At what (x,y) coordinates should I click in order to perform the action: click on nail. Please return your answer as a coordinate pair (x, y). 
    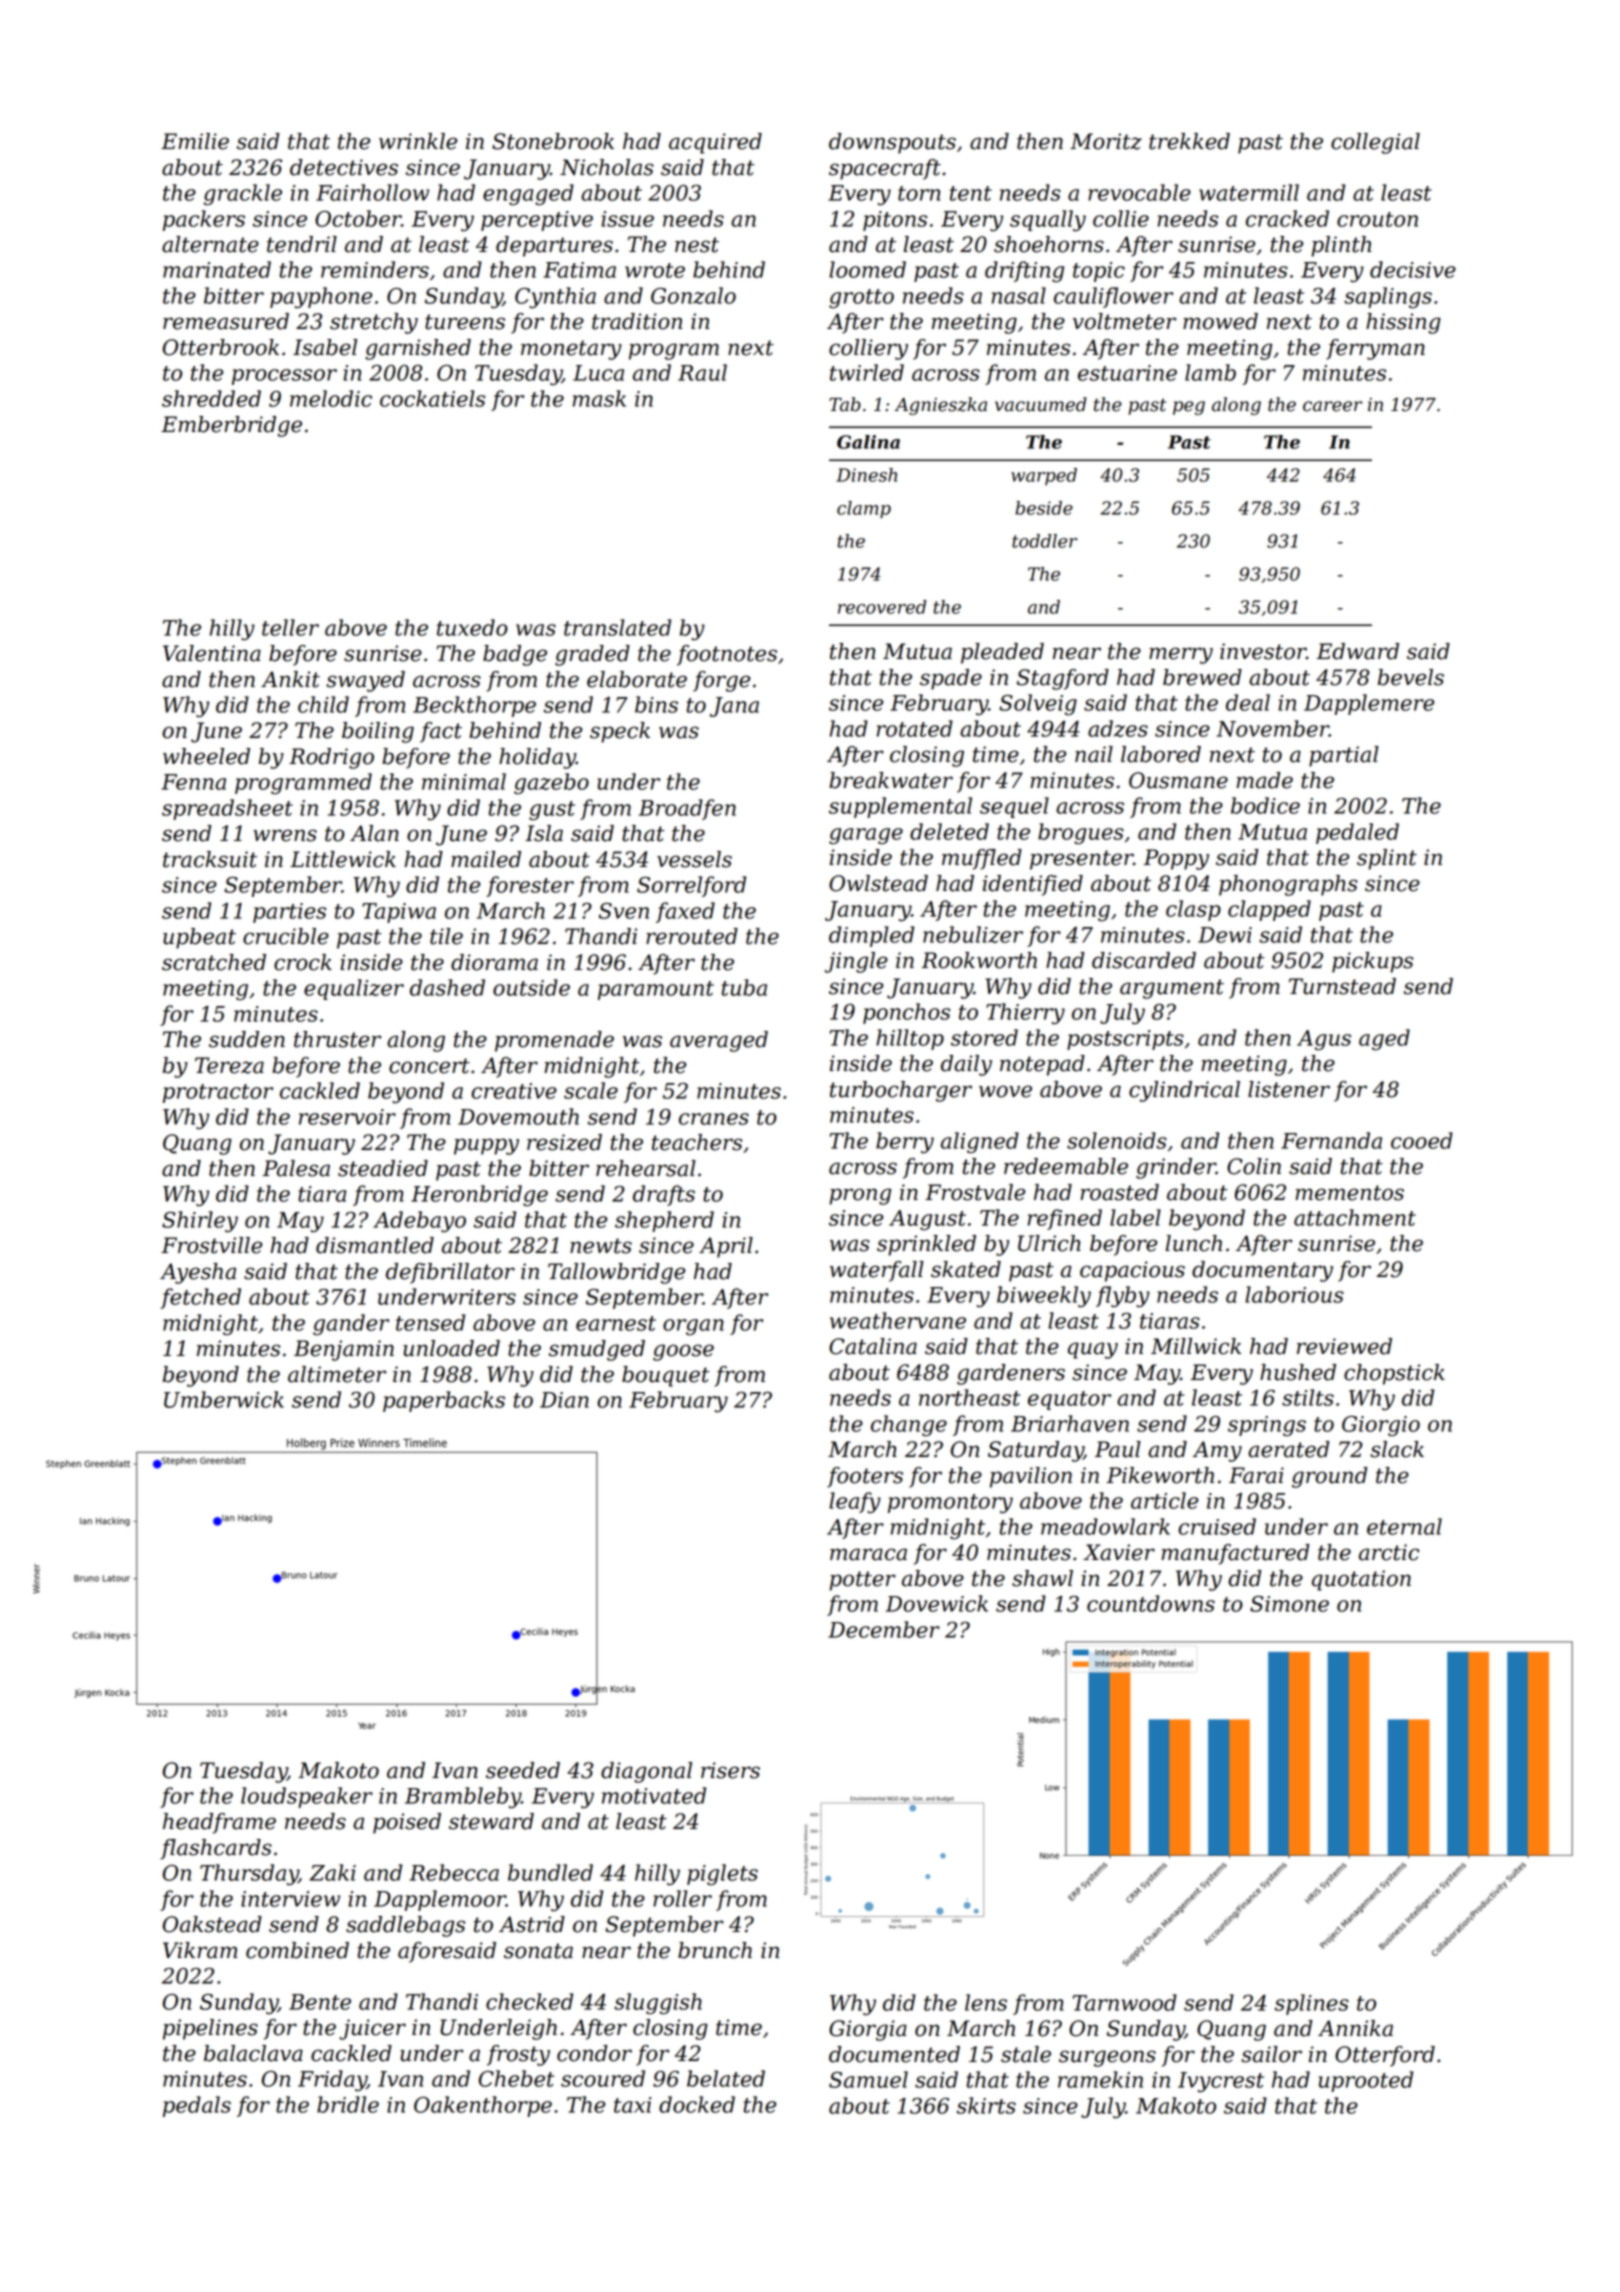
    Looking at the image, I should click on (1094, 754).
